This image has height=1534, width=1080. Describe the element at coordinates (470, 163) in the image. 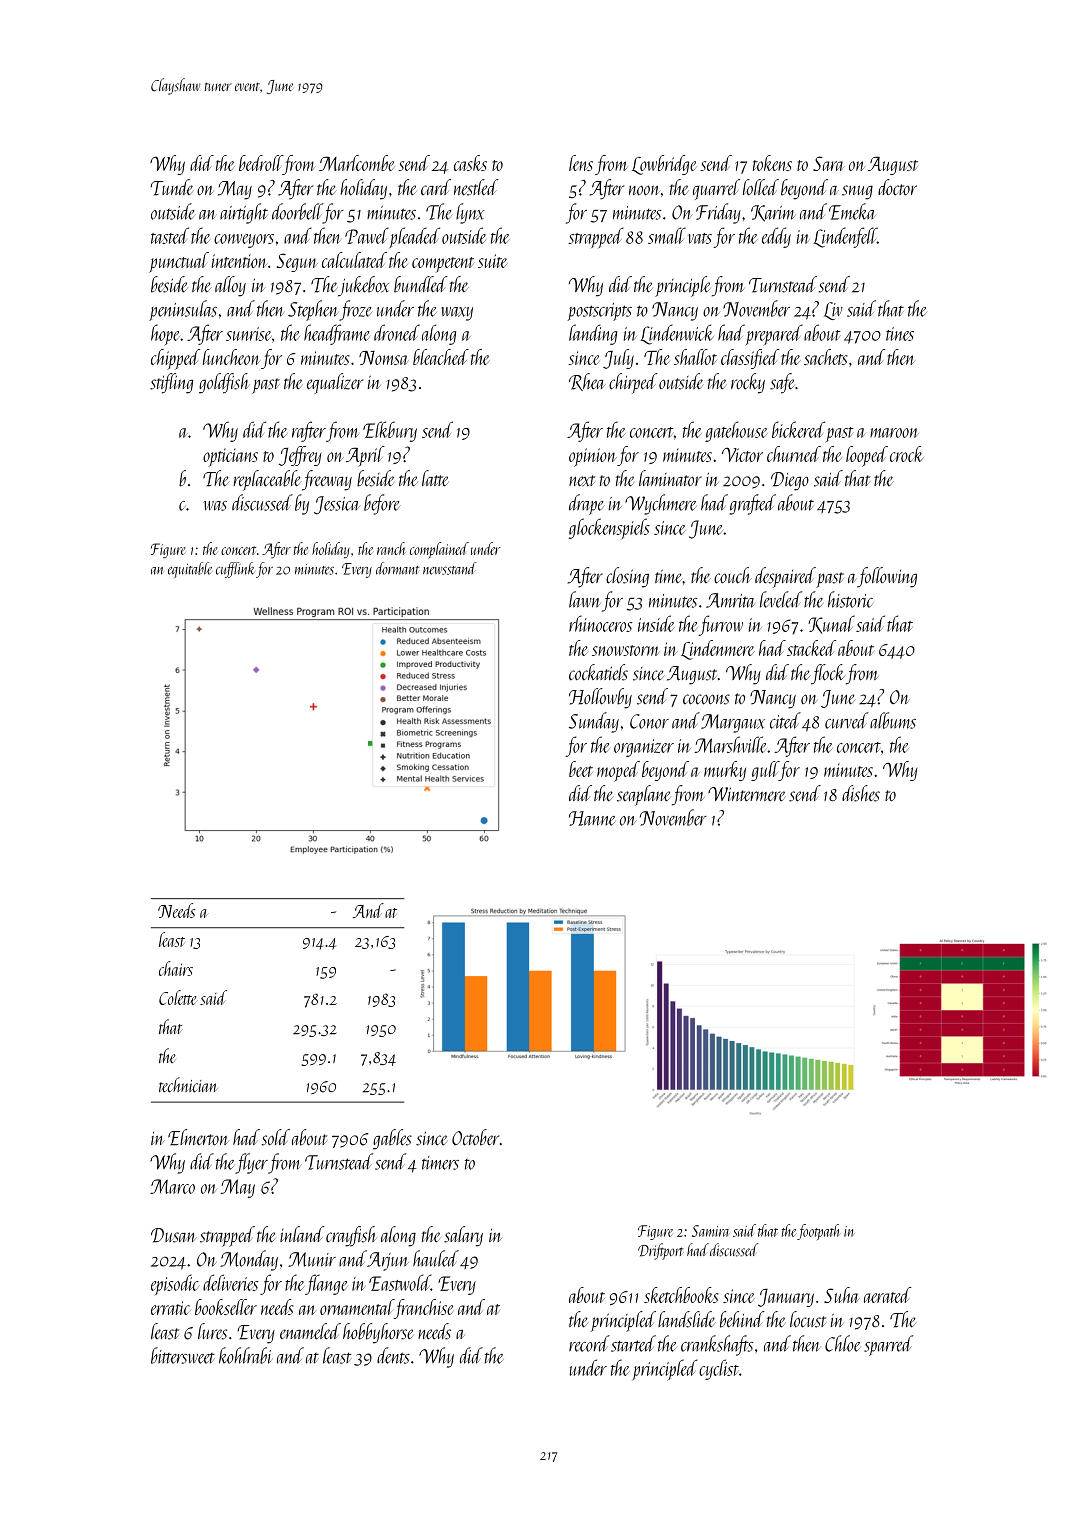

I see `casks` at that location.
